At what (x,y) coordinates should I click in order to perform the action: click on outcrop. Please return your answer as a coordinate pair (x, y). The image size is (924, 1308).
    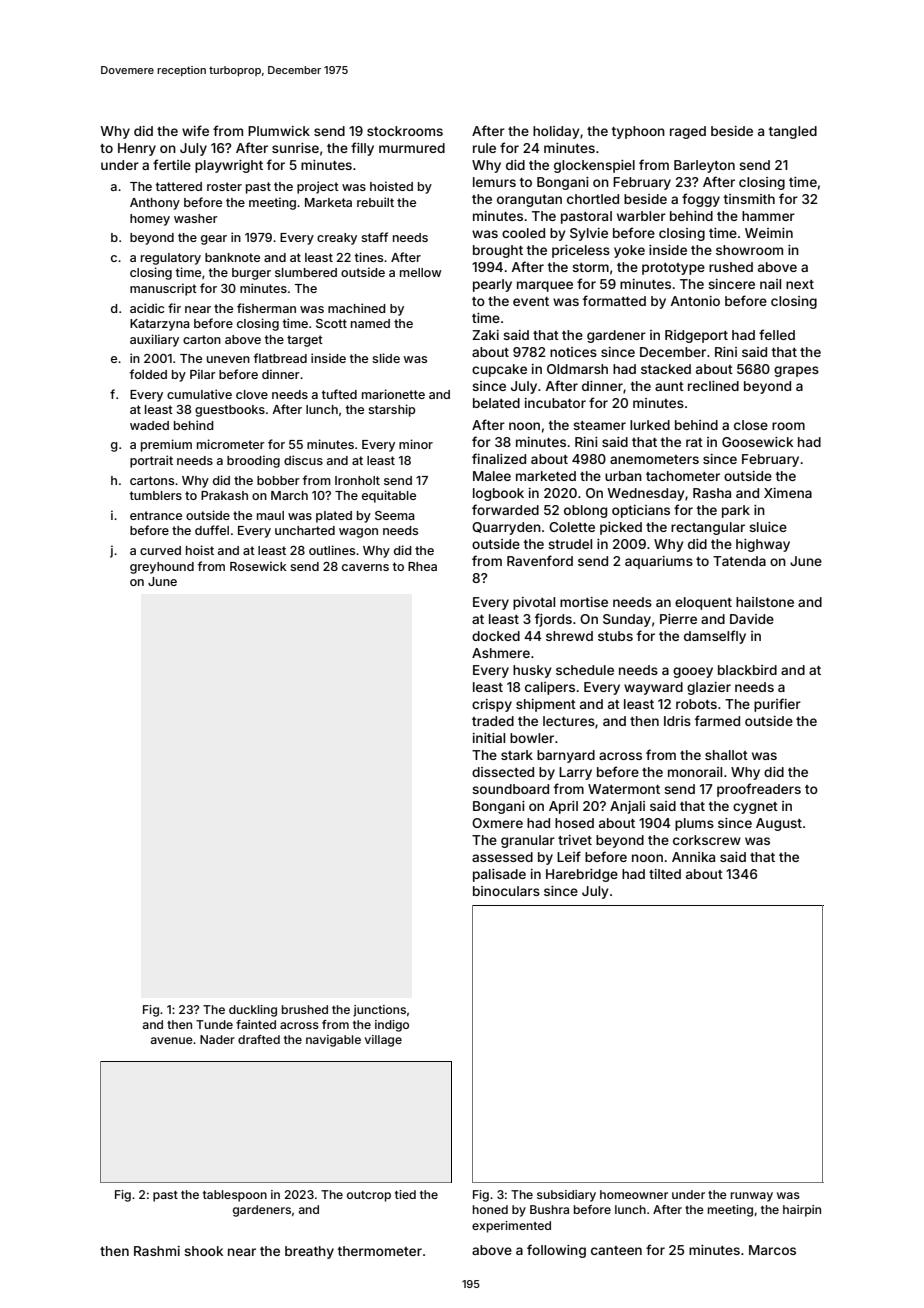
    Looking at the image, I should click on (369, 1196).
